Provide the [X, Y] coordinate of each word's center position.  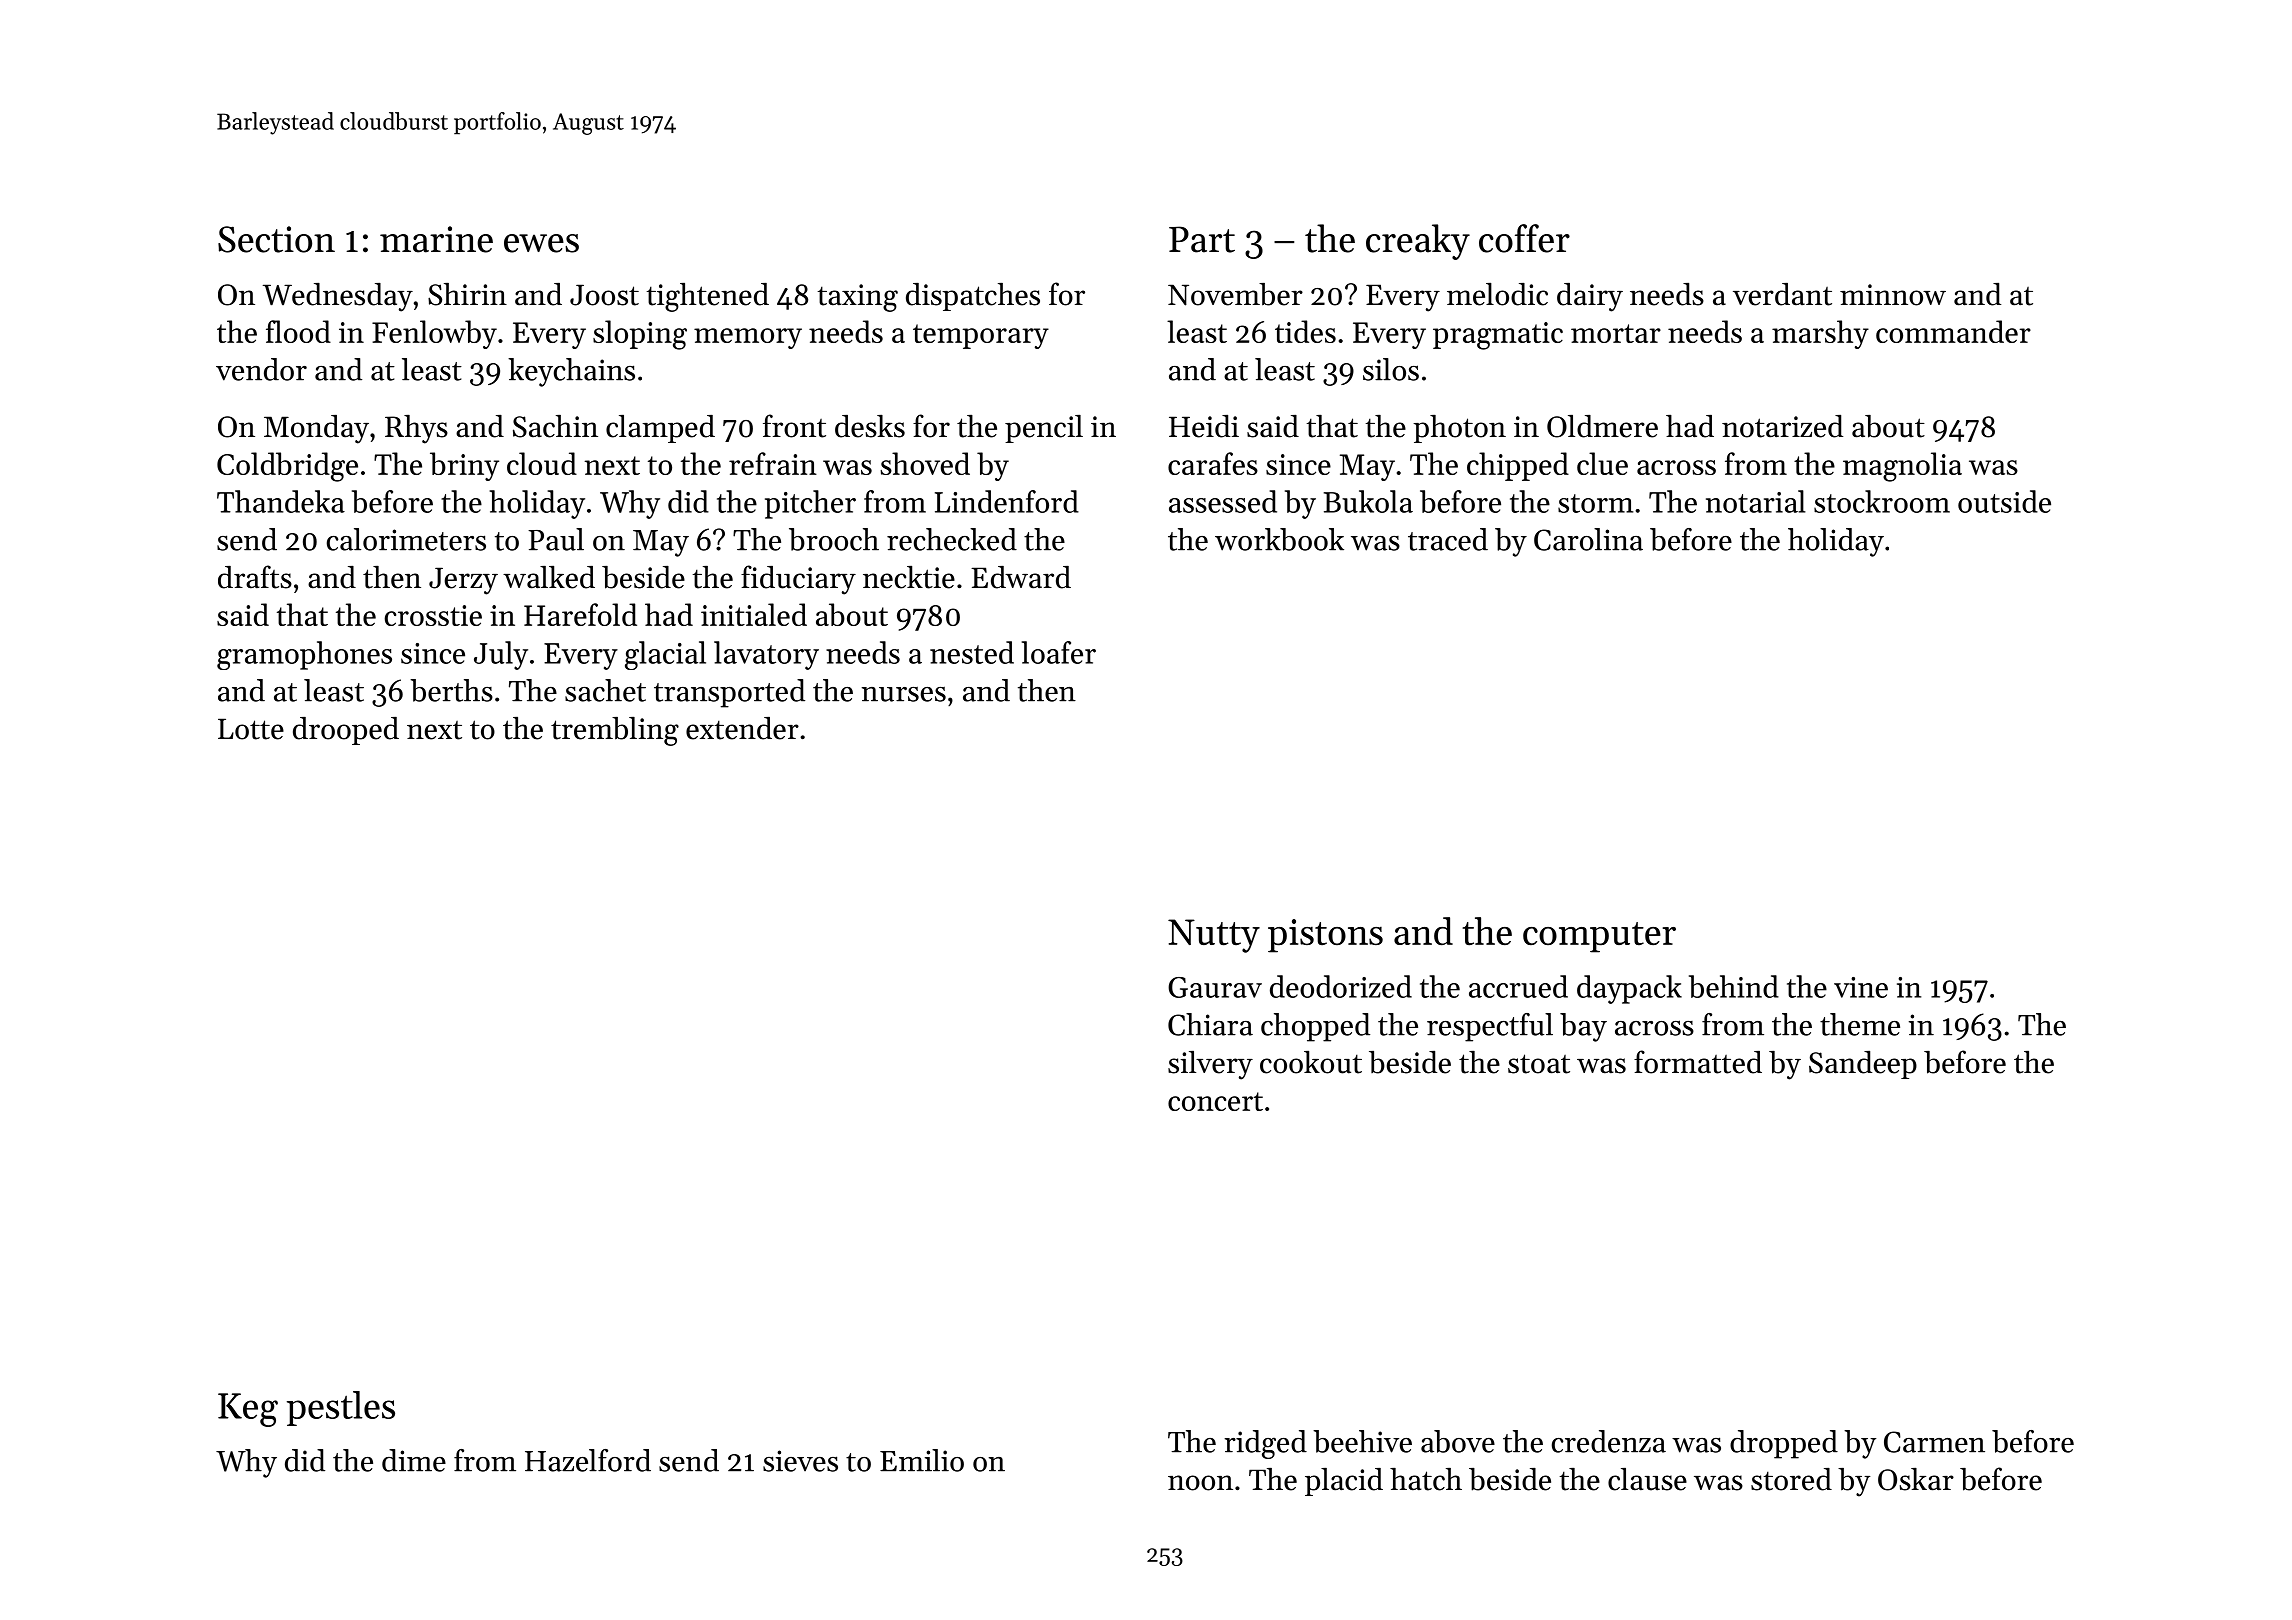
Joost [604, 295]
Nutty [1214, 936]
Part [1202, 239]
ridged [1266, 1444]
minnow [1893, 295]
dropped [1784, 1444]
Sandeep [1863, 1065]
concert [1215, 1101]
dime [414, 1460]
